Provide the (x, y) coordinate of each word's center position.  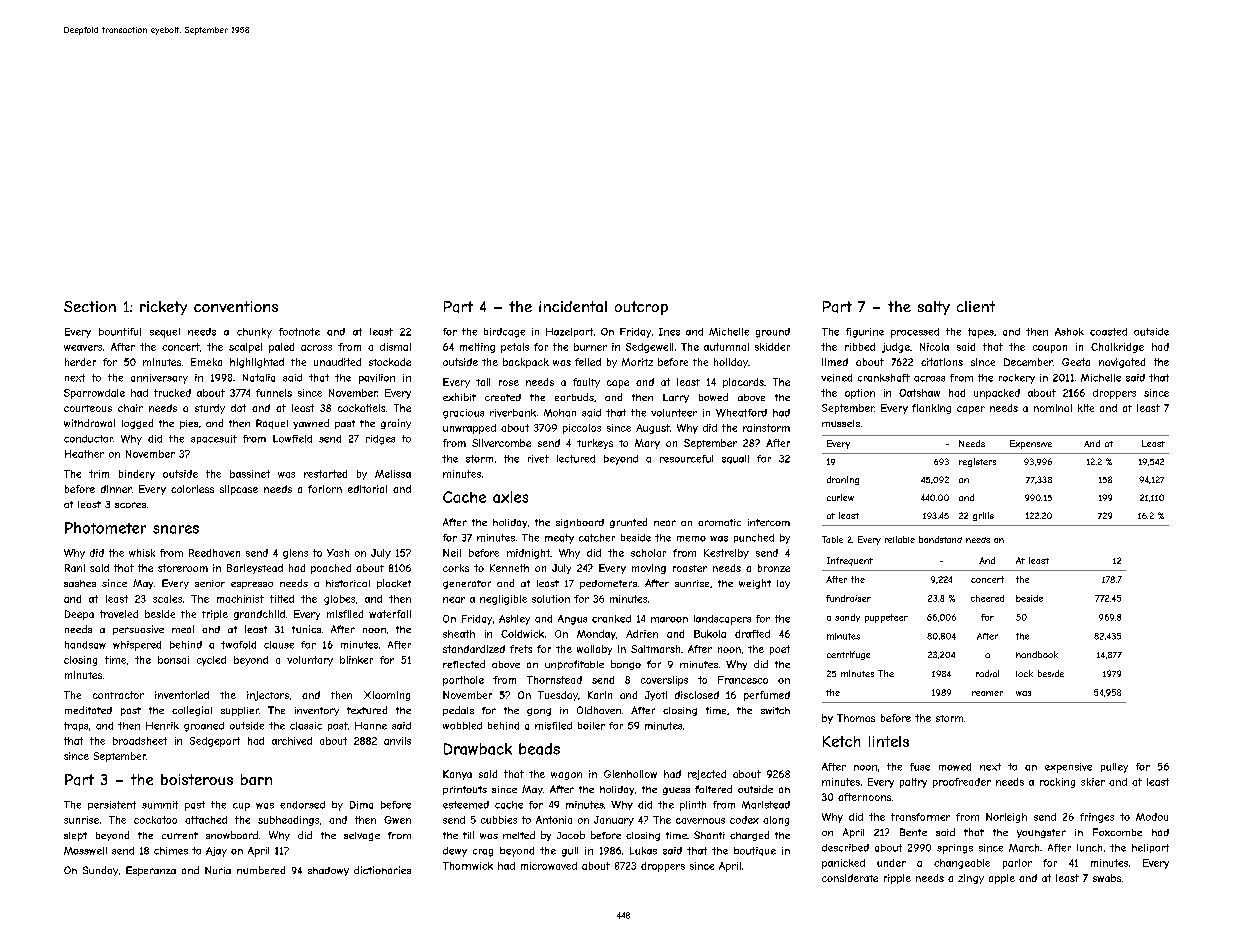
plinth (693, 806)
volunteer (674, 413)
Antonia (554, 820)
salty (934, 308)
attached (206, 820)
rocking (1057, 783)
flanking (931, 409)
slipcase (239, 490)
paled (281, 348)
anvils (397, 741)
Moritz (637, 362)
